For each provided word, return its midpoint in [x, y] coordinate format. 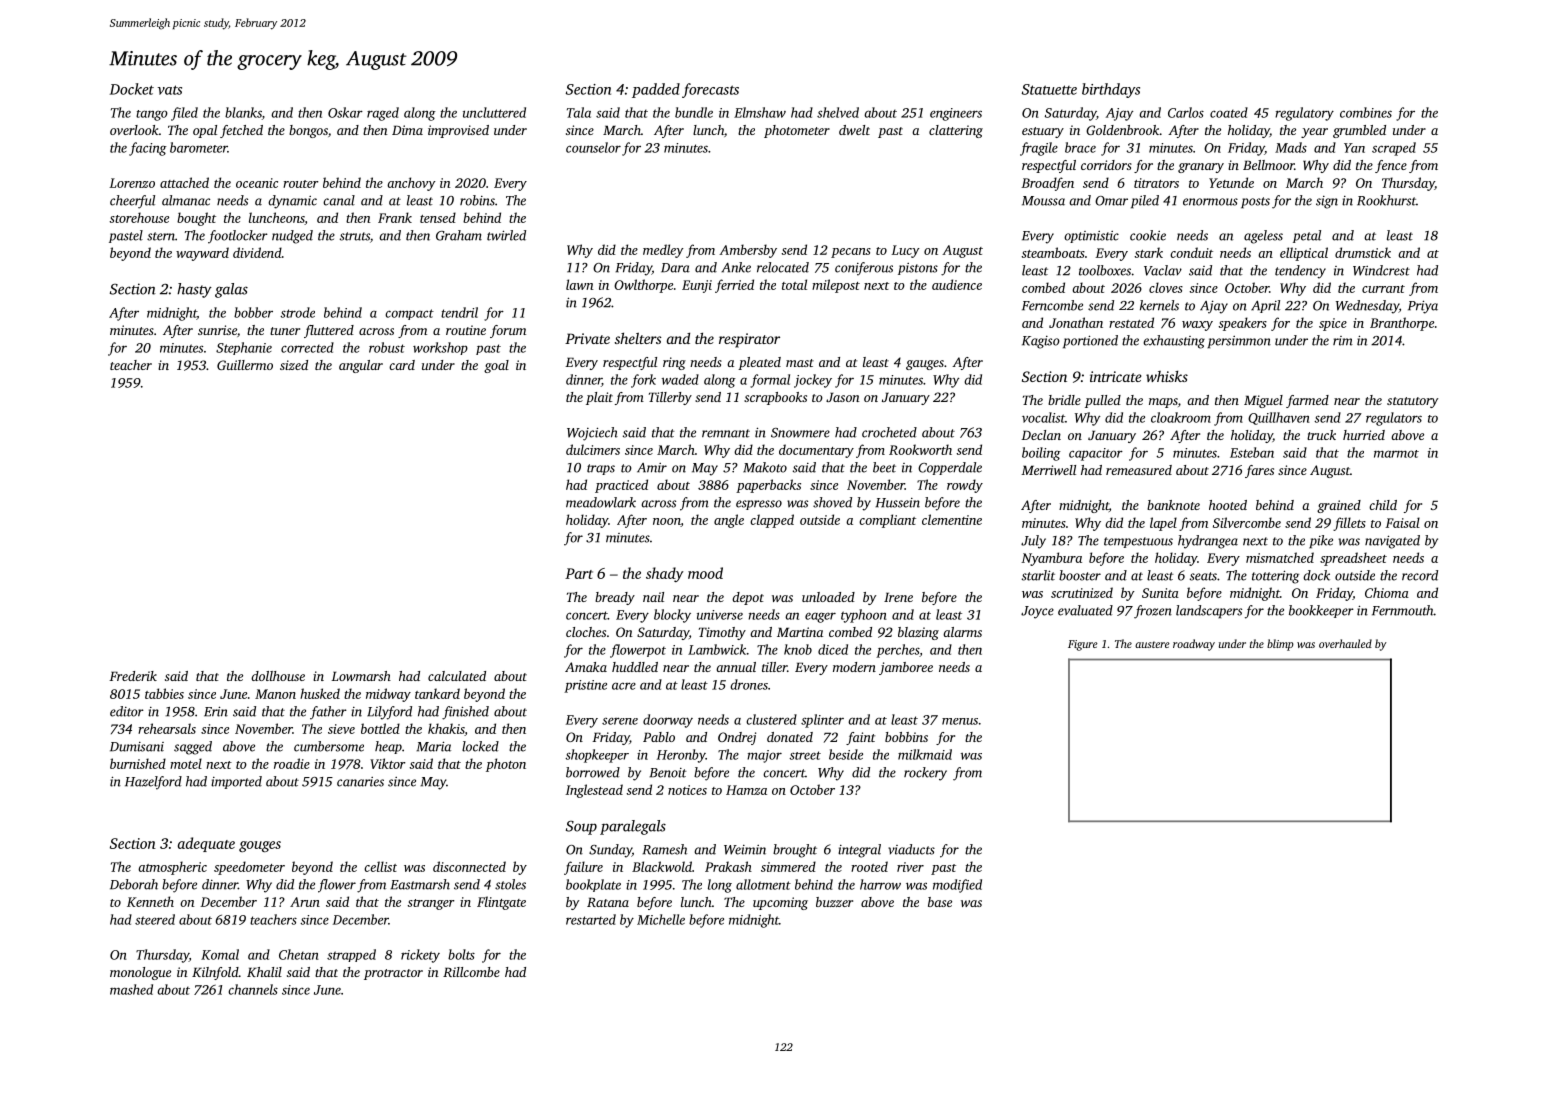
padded [656, 90]
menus [960, 721]
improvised [458, 131]
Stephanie [244, 348]
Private [587, 338]
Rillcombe [471, 972]
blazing [918, 633]
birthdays [1111, 90]
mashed [131, 989]
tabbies [164, 693]
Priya [1423, 307]
